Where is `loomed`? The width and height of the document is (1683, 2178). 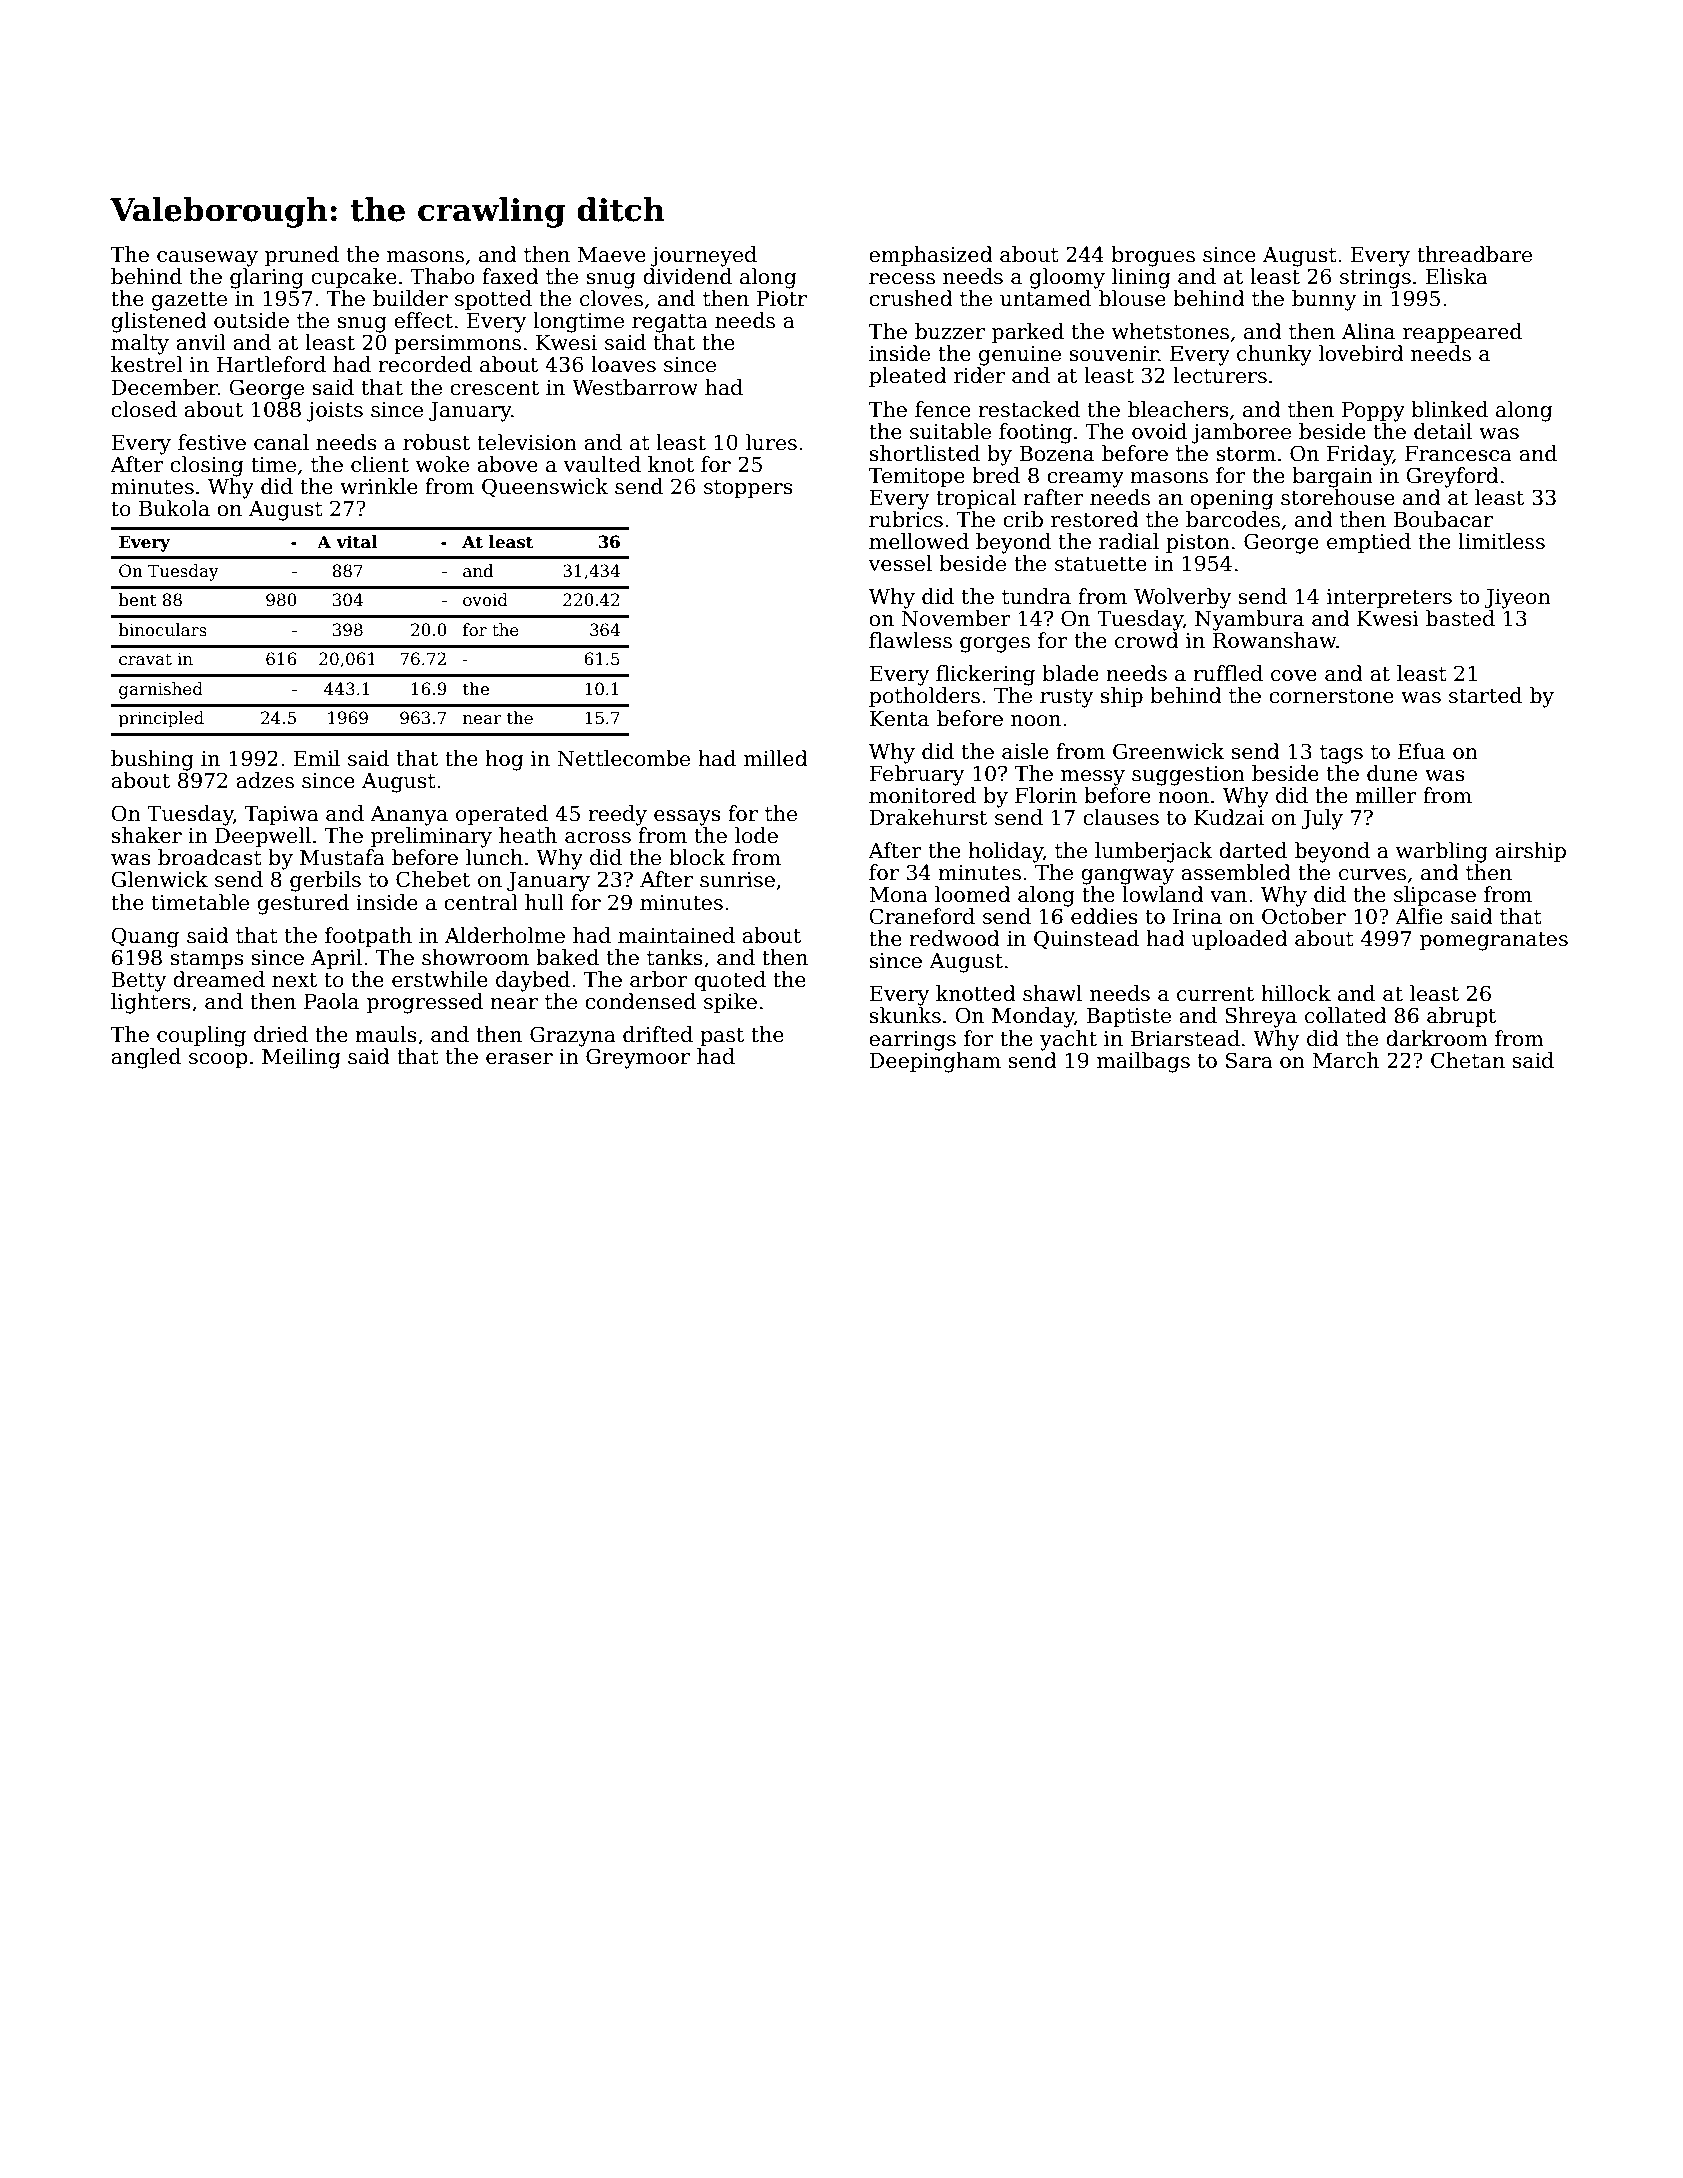
loomed is located at coordinates (973, 894).
